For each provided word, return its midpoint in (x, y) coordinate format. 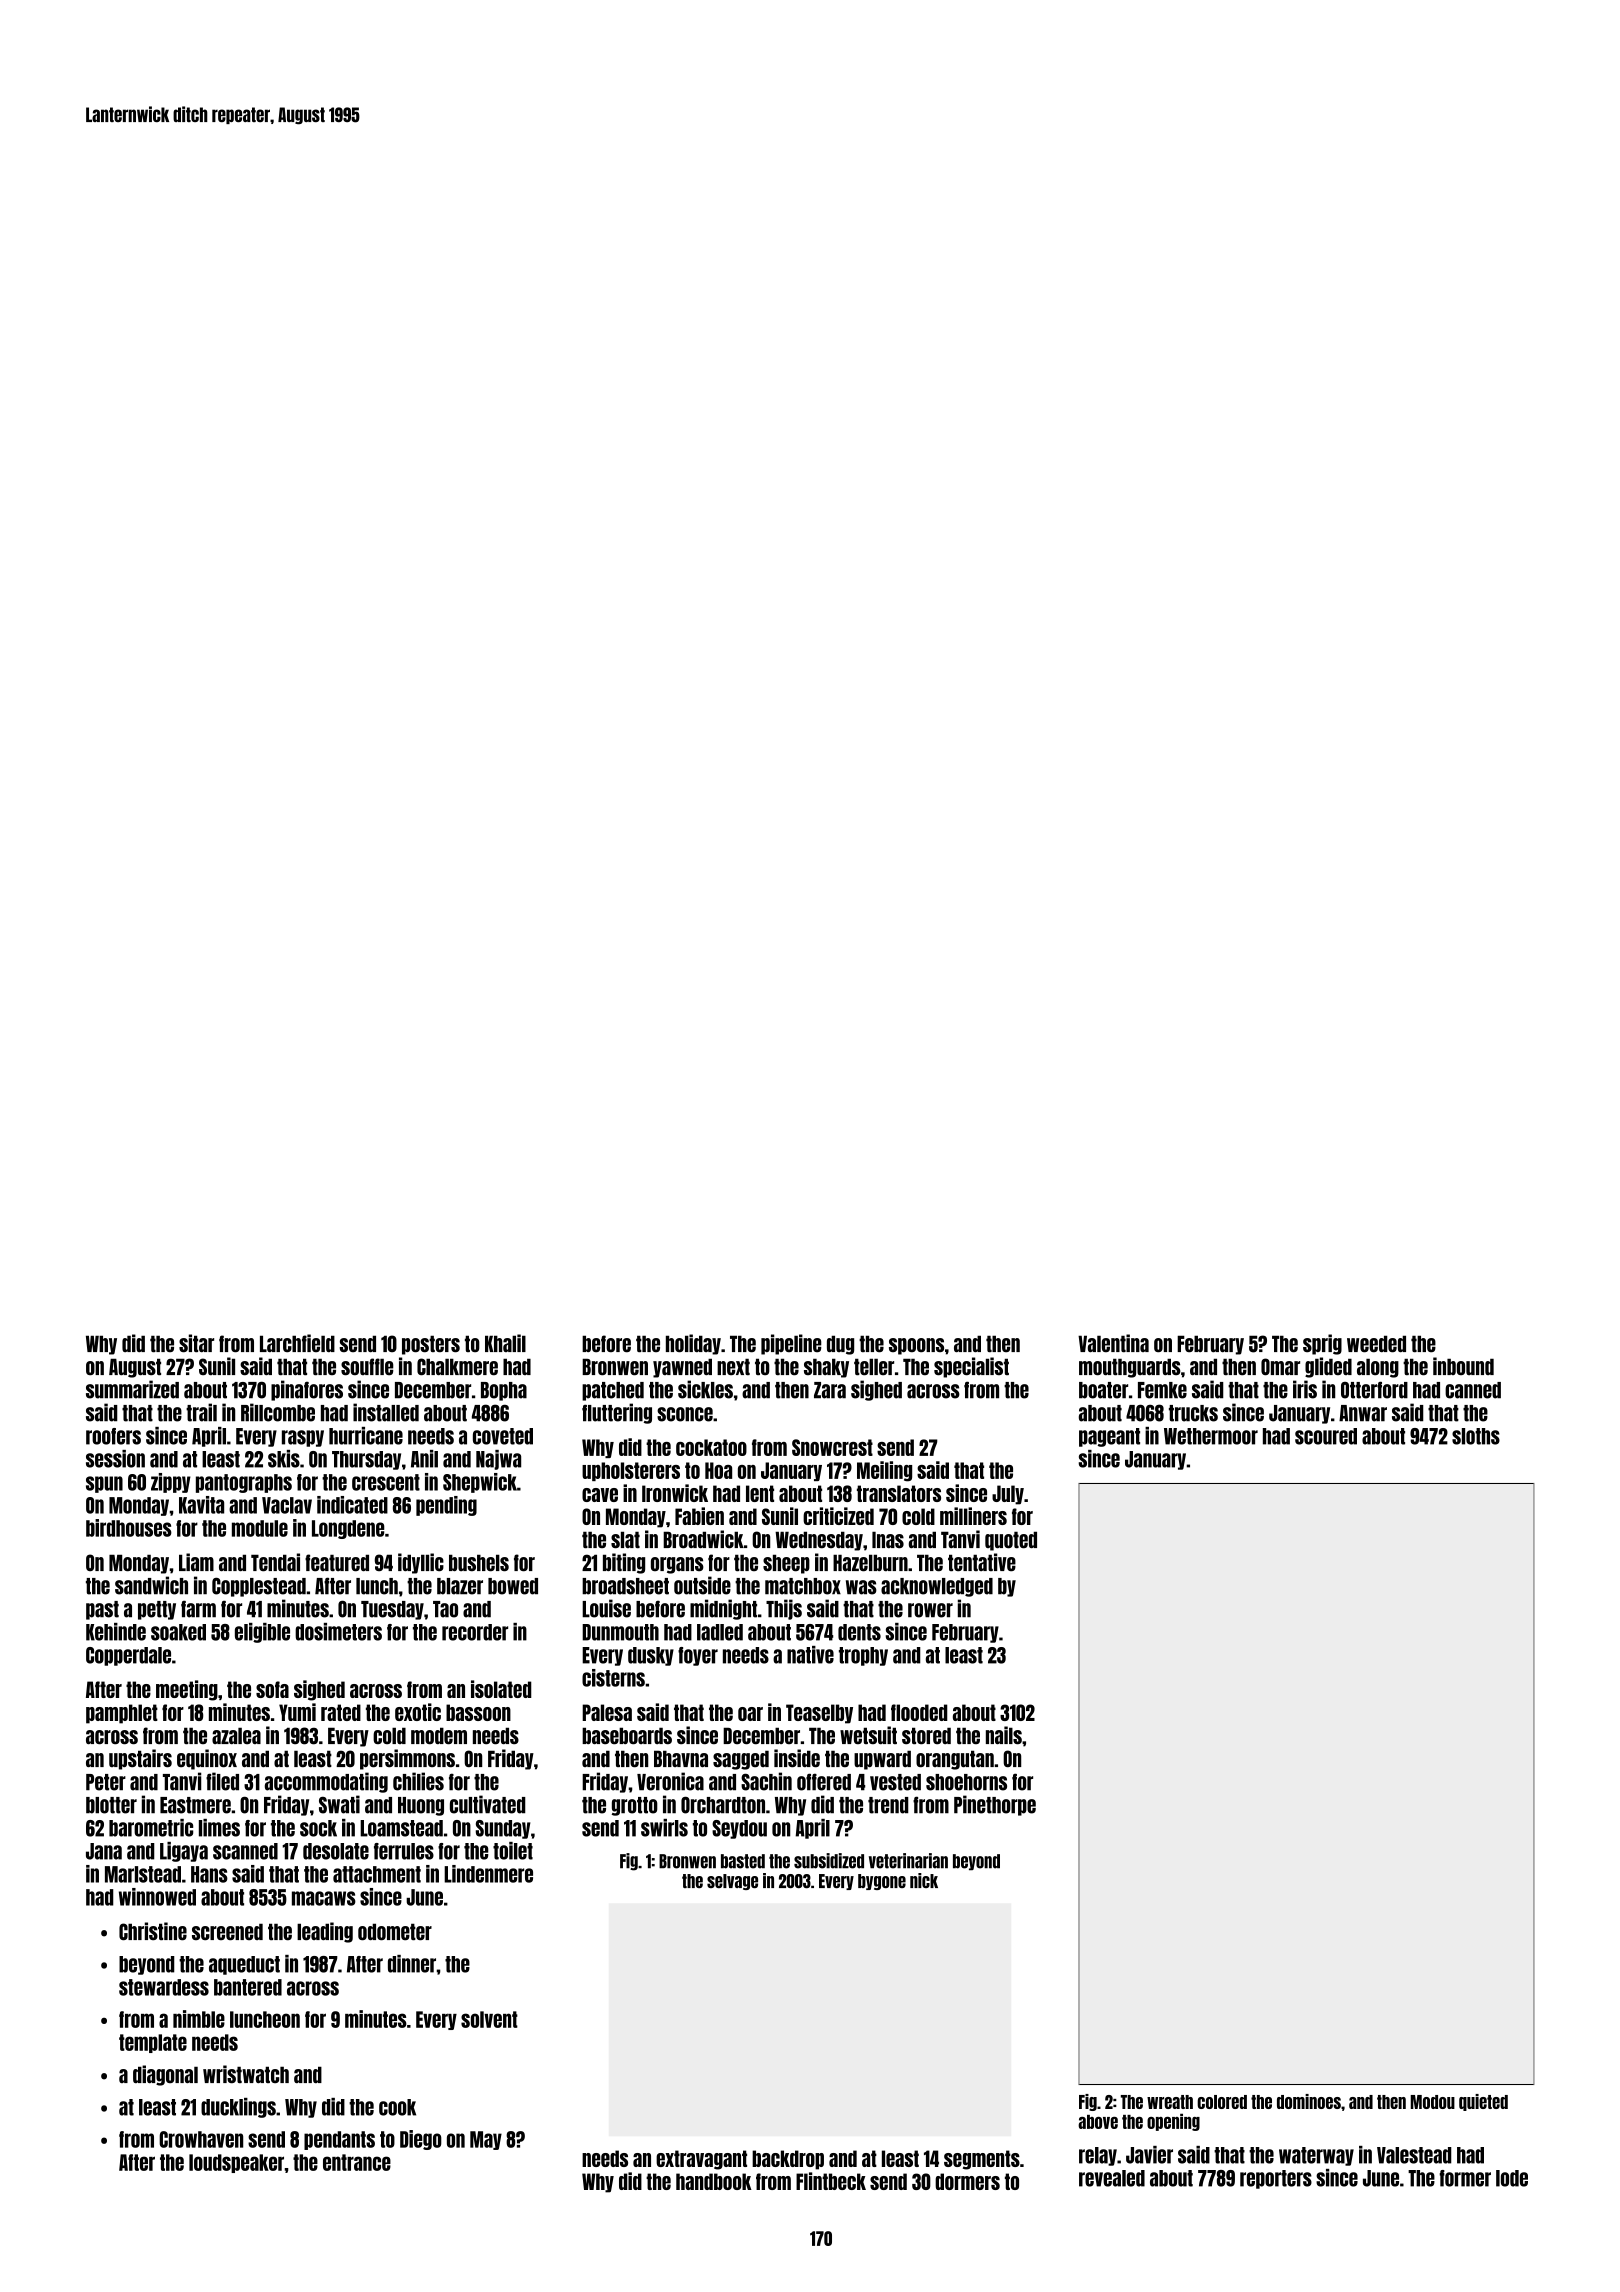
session (115, 1459)
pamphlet (122, 1714)
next (733, 1367)
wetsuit (868, 1735)
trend (888, 1805)
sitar (196, 1343)
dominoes (1309, 2101)
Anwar (1363, 1413)
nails (1004, 1735)
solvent (489, 2019)
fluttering (617, 1413)
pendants (339, 2140)
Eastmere (195, 1805)
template (153, 2043)
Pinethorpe (995, 1805)
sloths (1476, 1436)
